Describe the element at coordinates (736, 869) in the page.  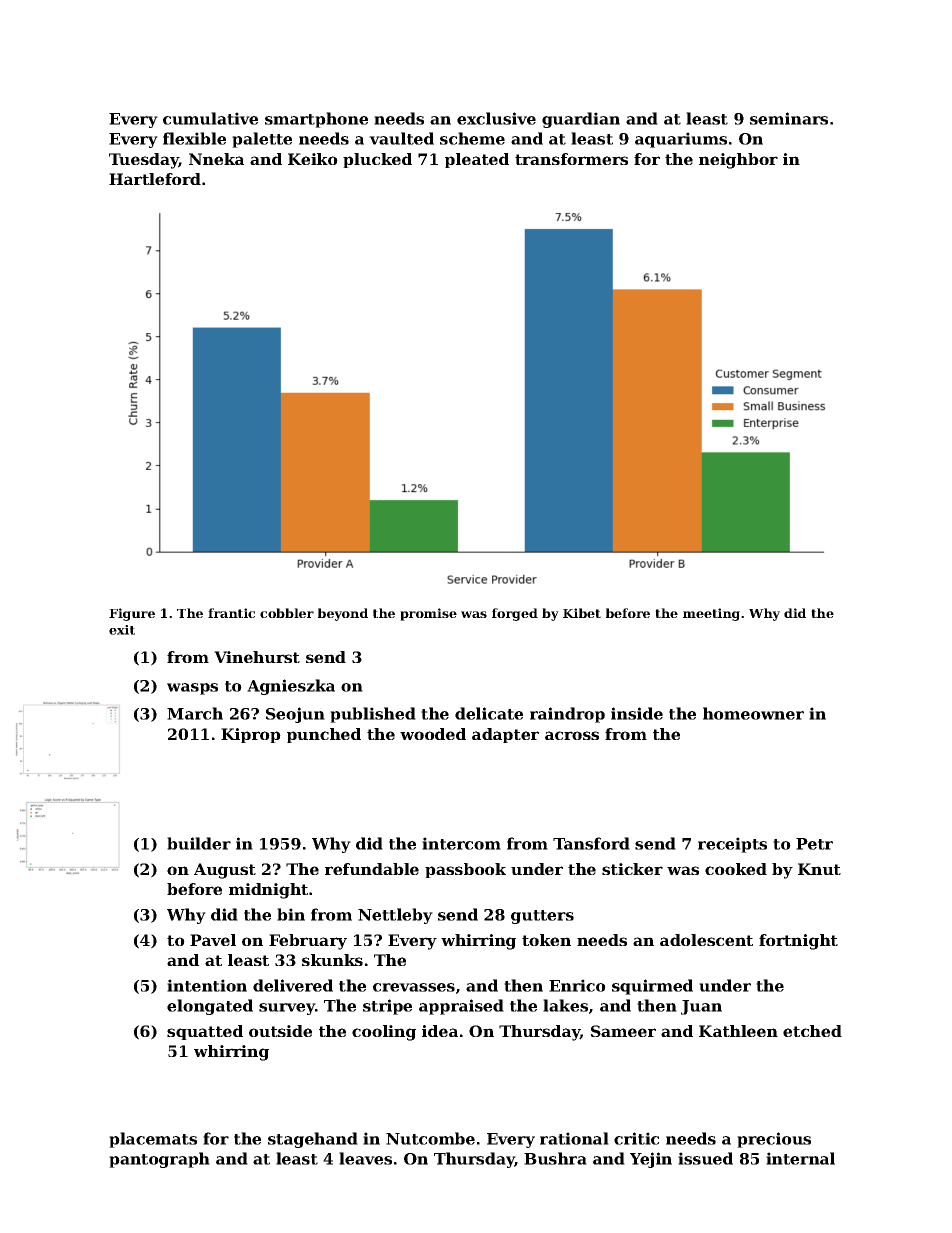
I see `cooked` at that location.
